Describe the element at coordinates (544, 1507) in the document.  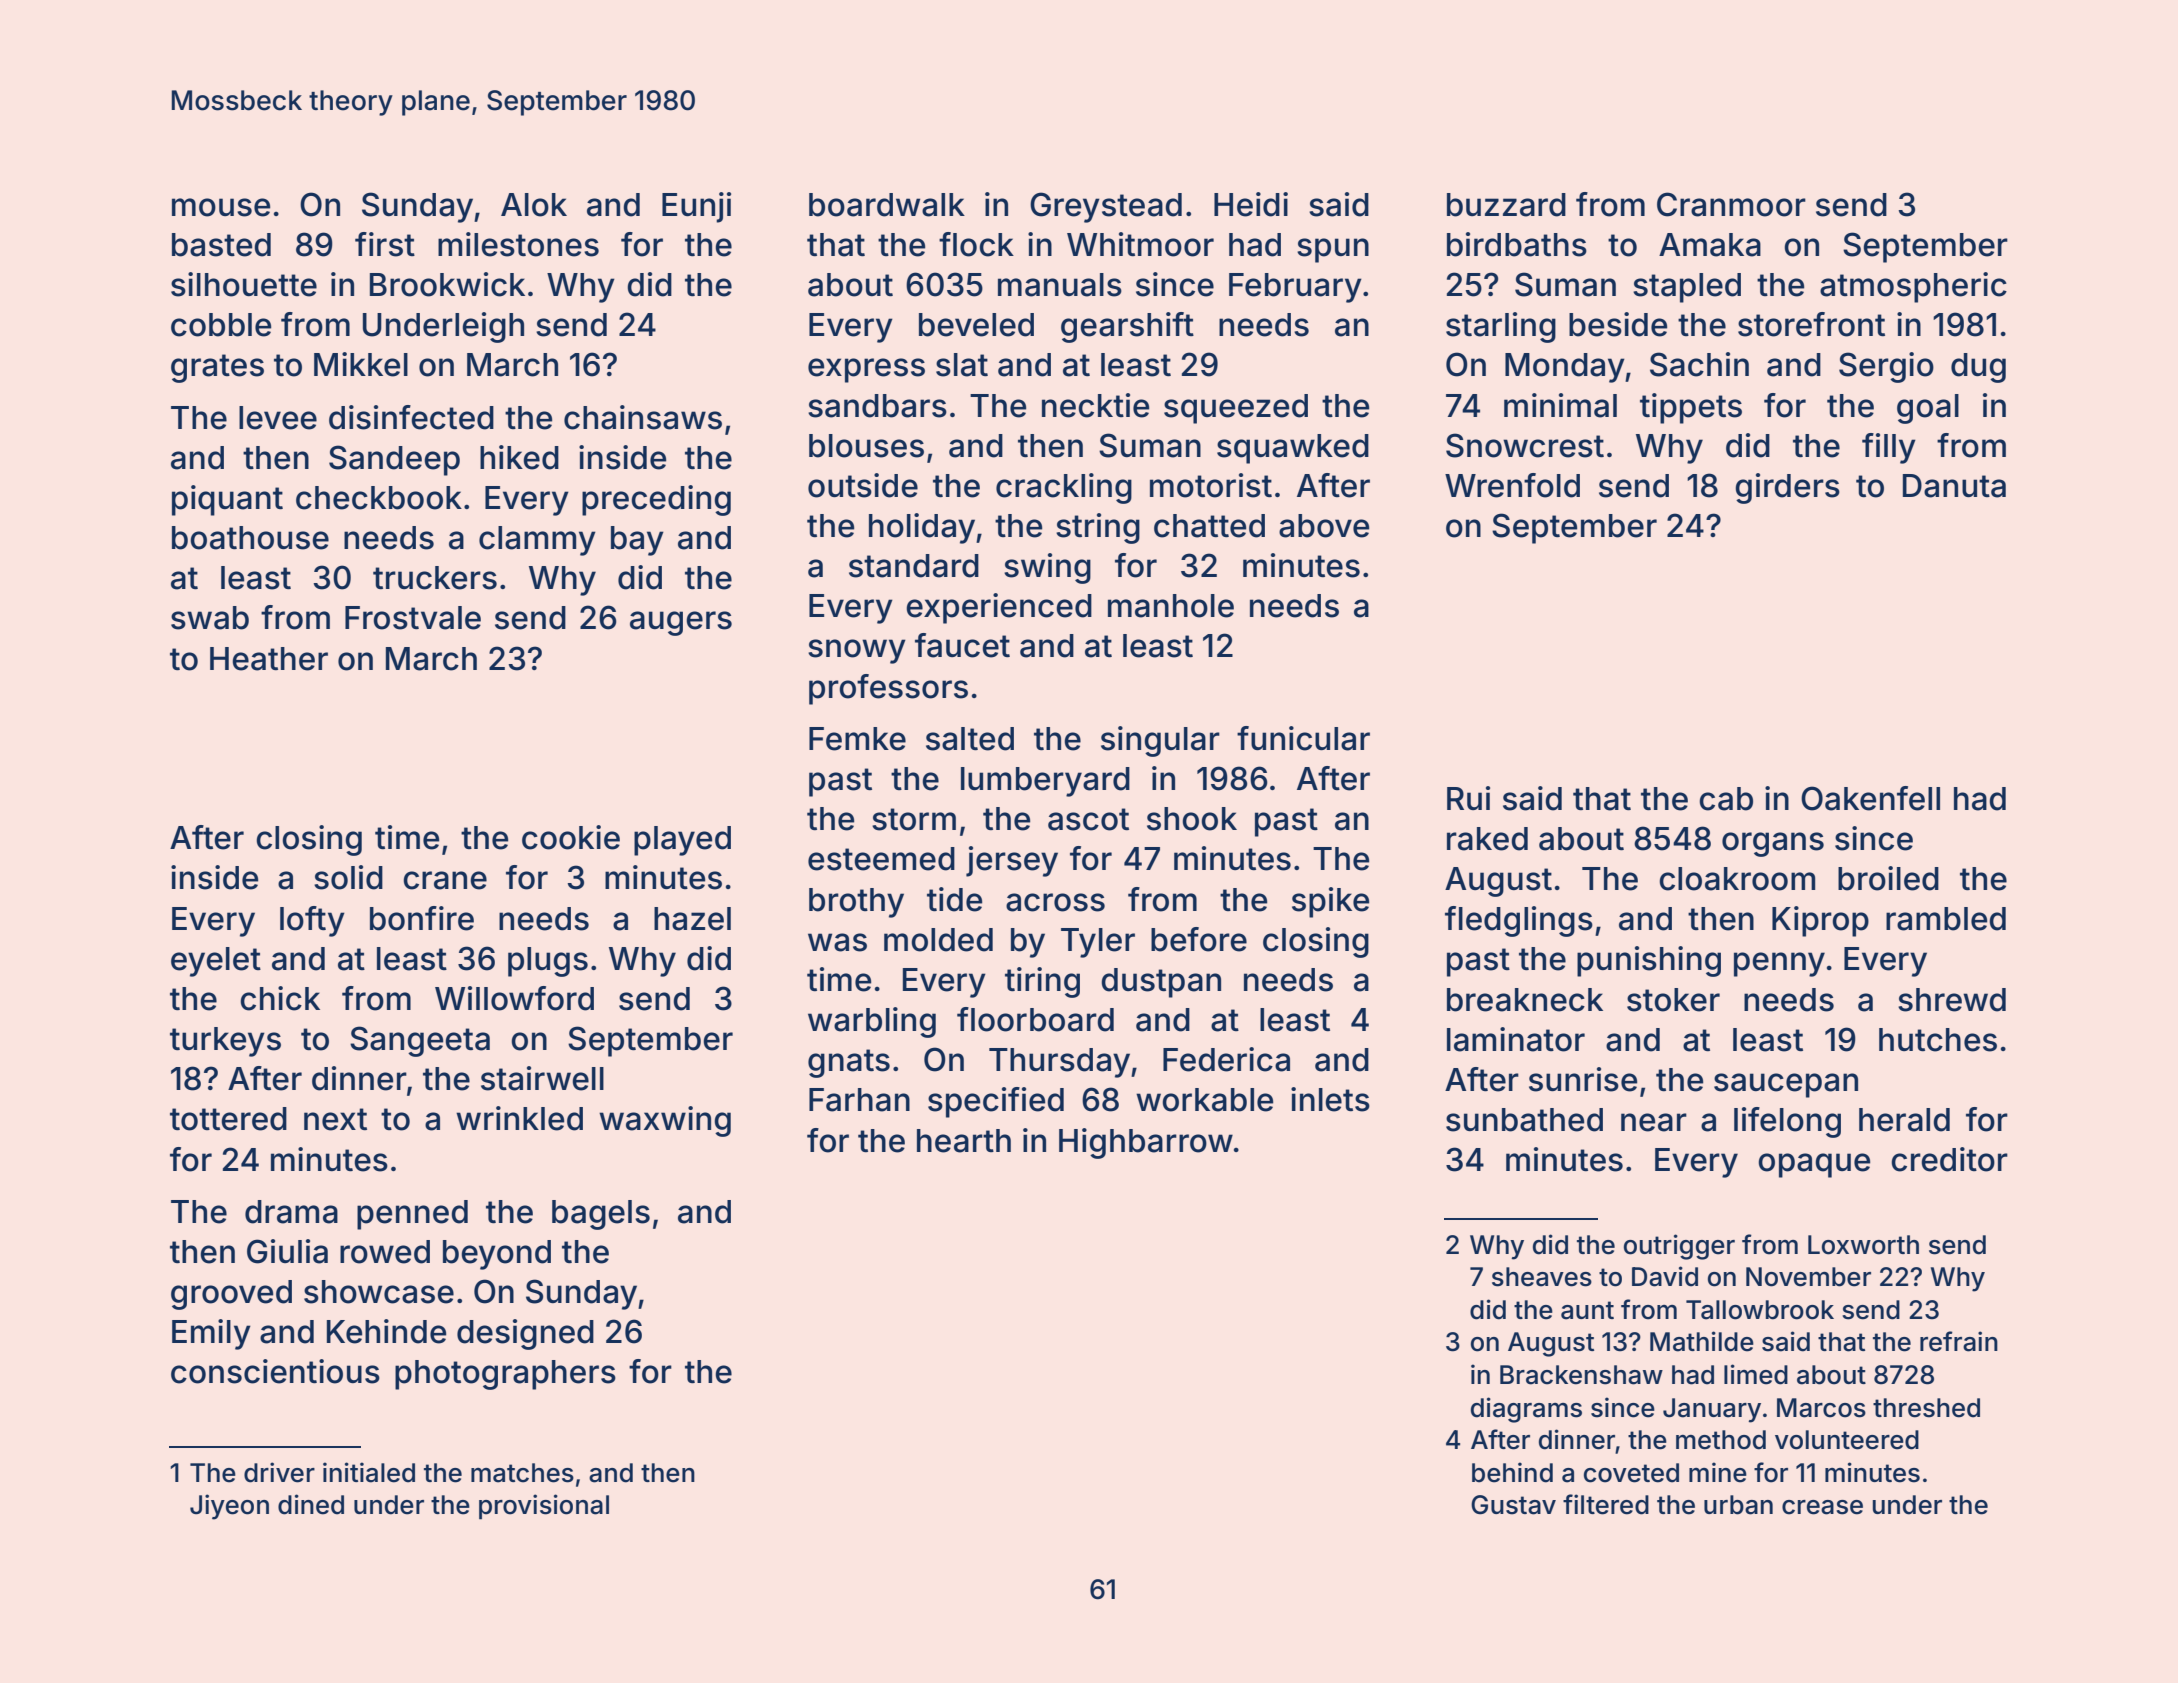
I see `provisional` at that location.
